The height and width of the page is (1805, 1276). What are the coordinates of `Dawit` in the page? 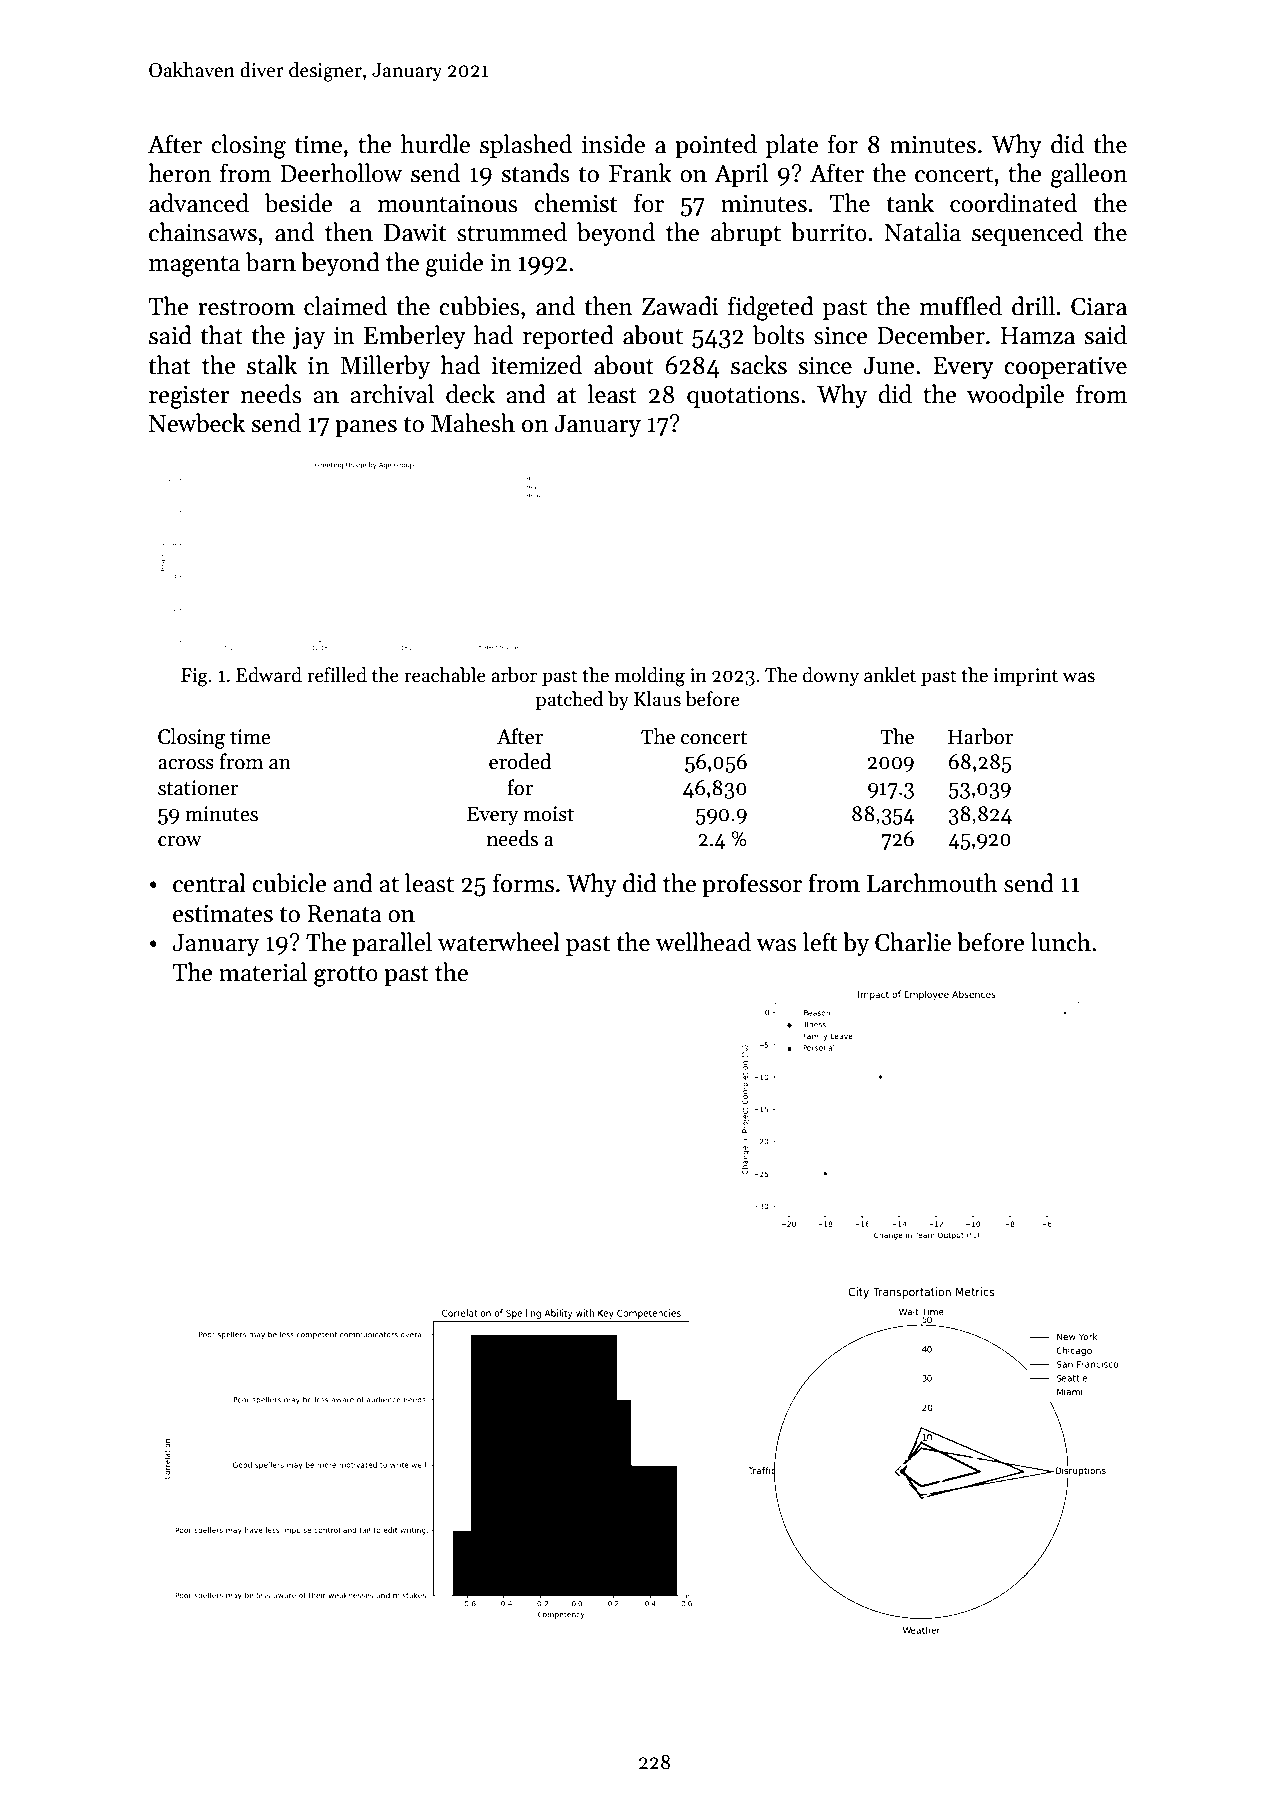 It's located at (415, 232).
